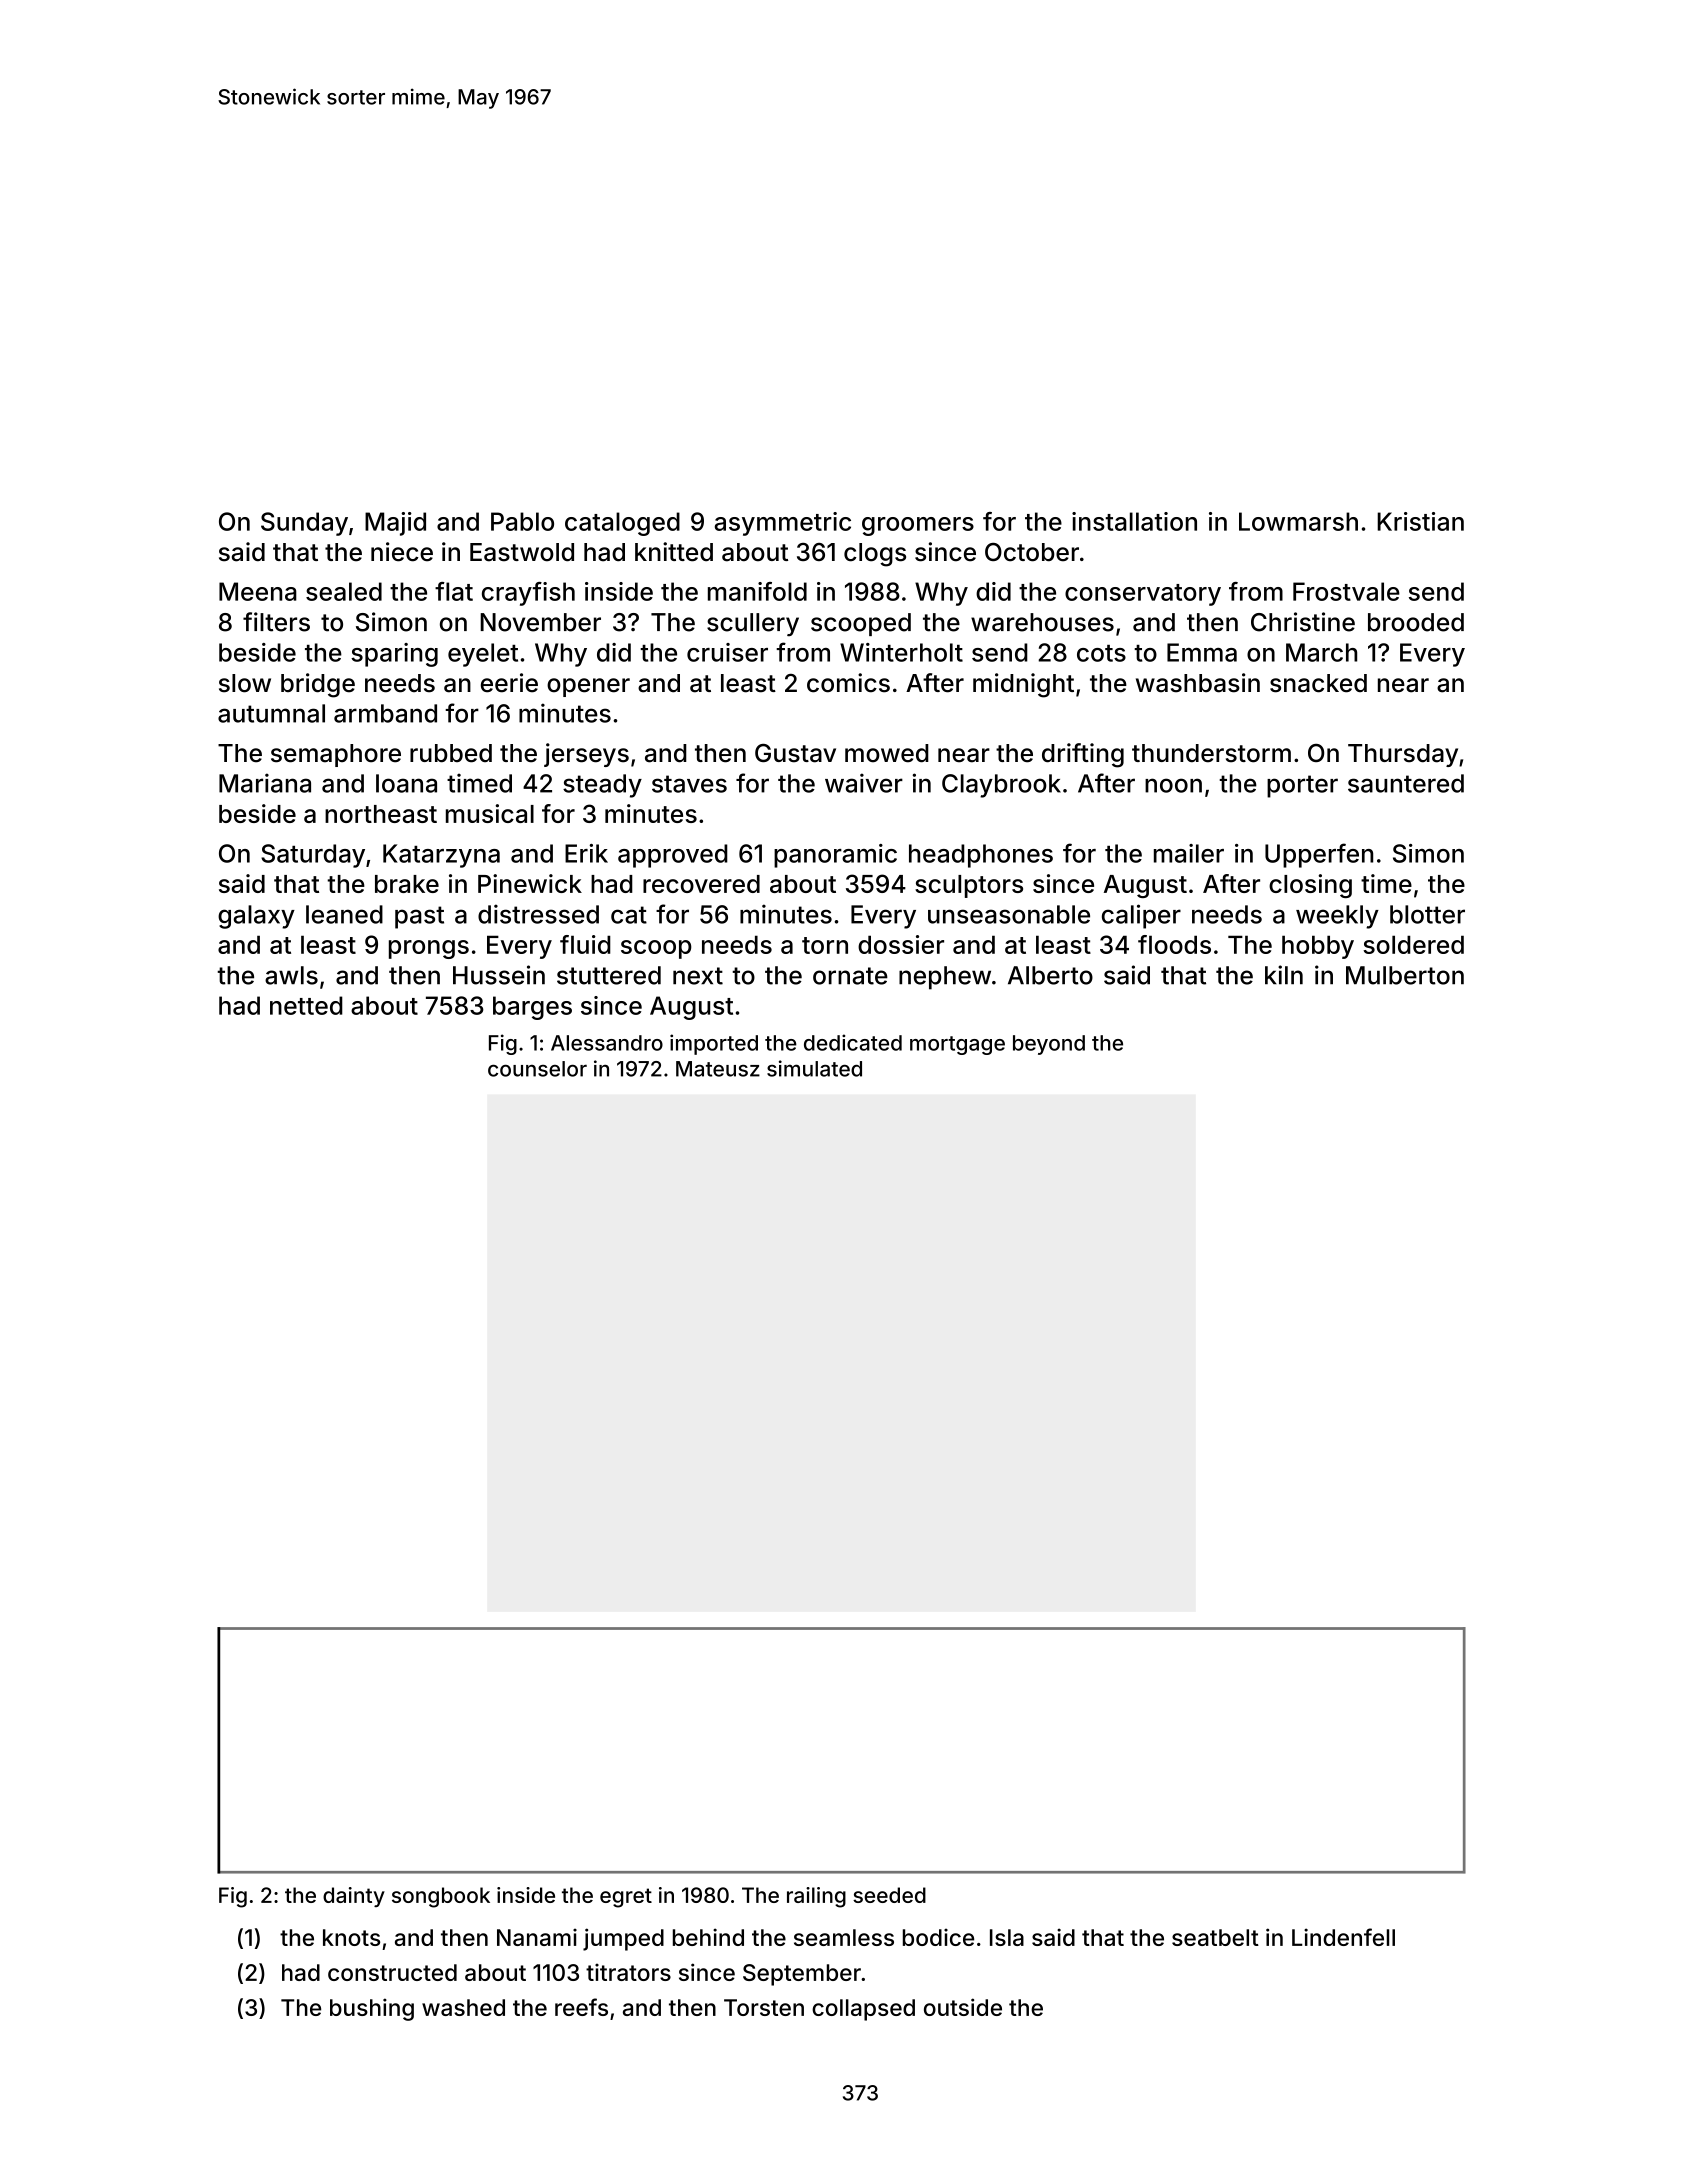  What do you see at coordinates (718, 1069) in the document?
I see `Mateusz` at bounding box center [718, 1069].
